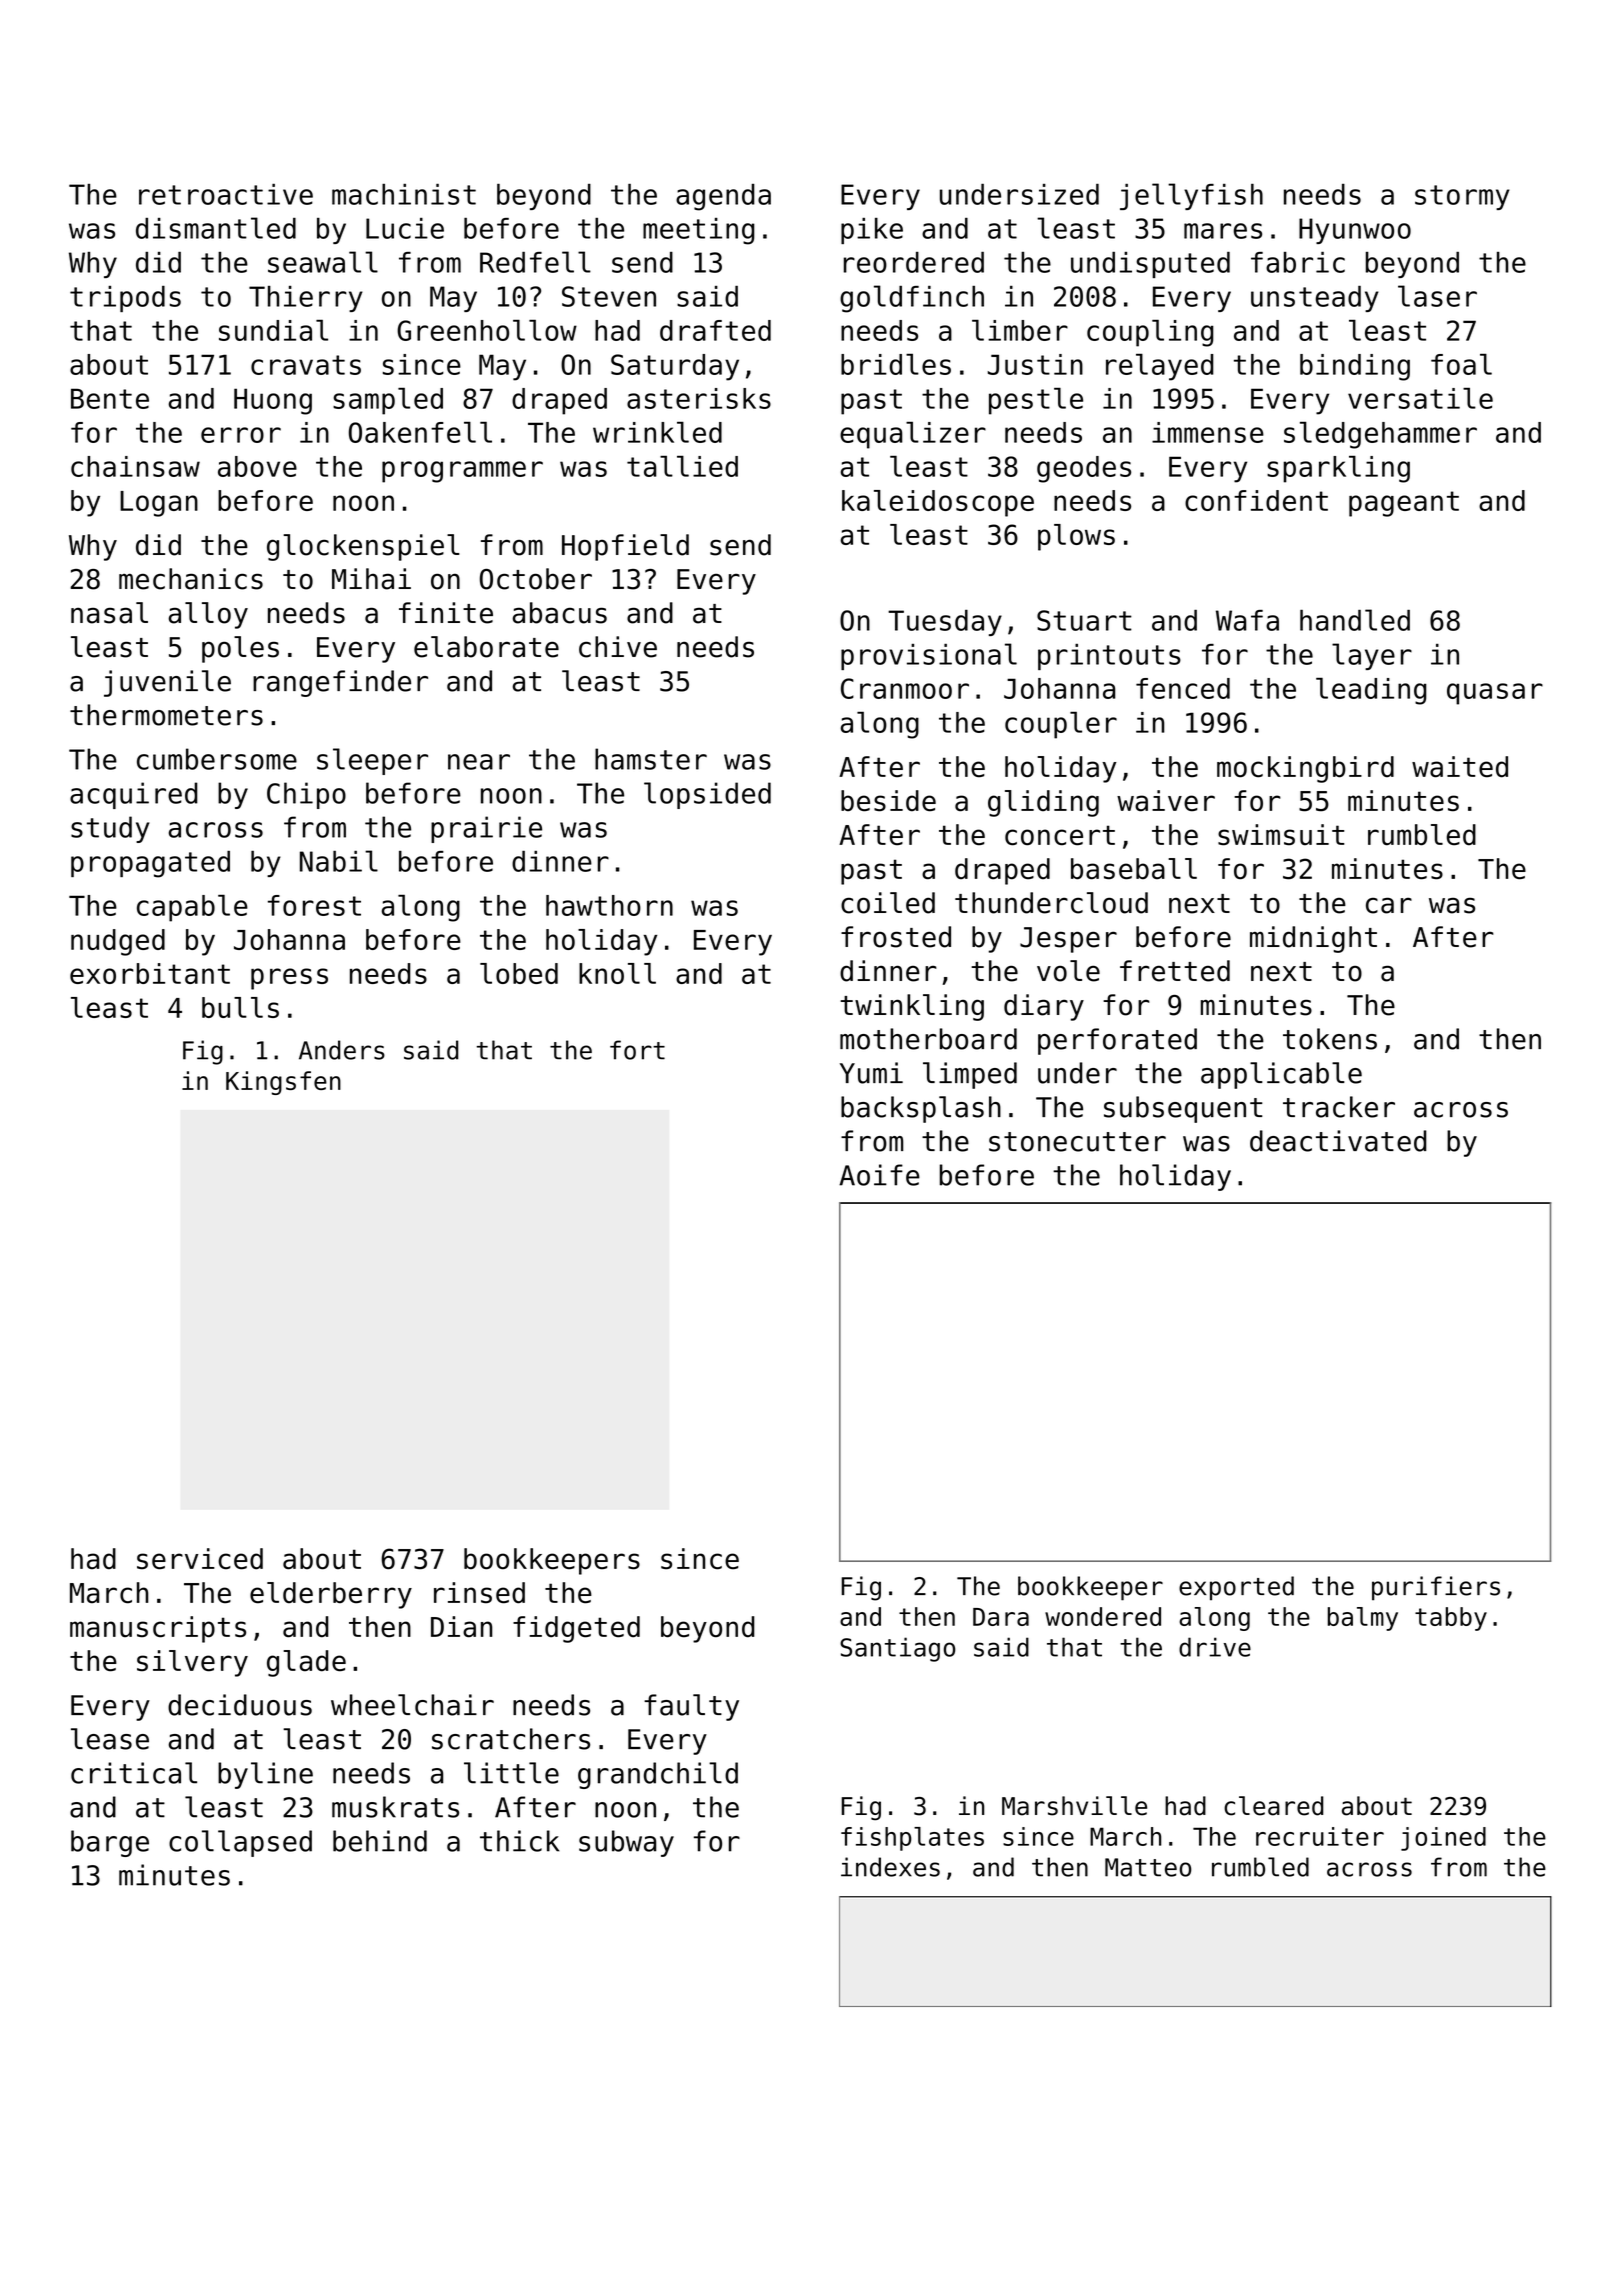 The height and width of the screenshot is (2292, 1620). Describe the element at coordinates (331, 1595) in the screenshot. I see `elderberry` at that location.
